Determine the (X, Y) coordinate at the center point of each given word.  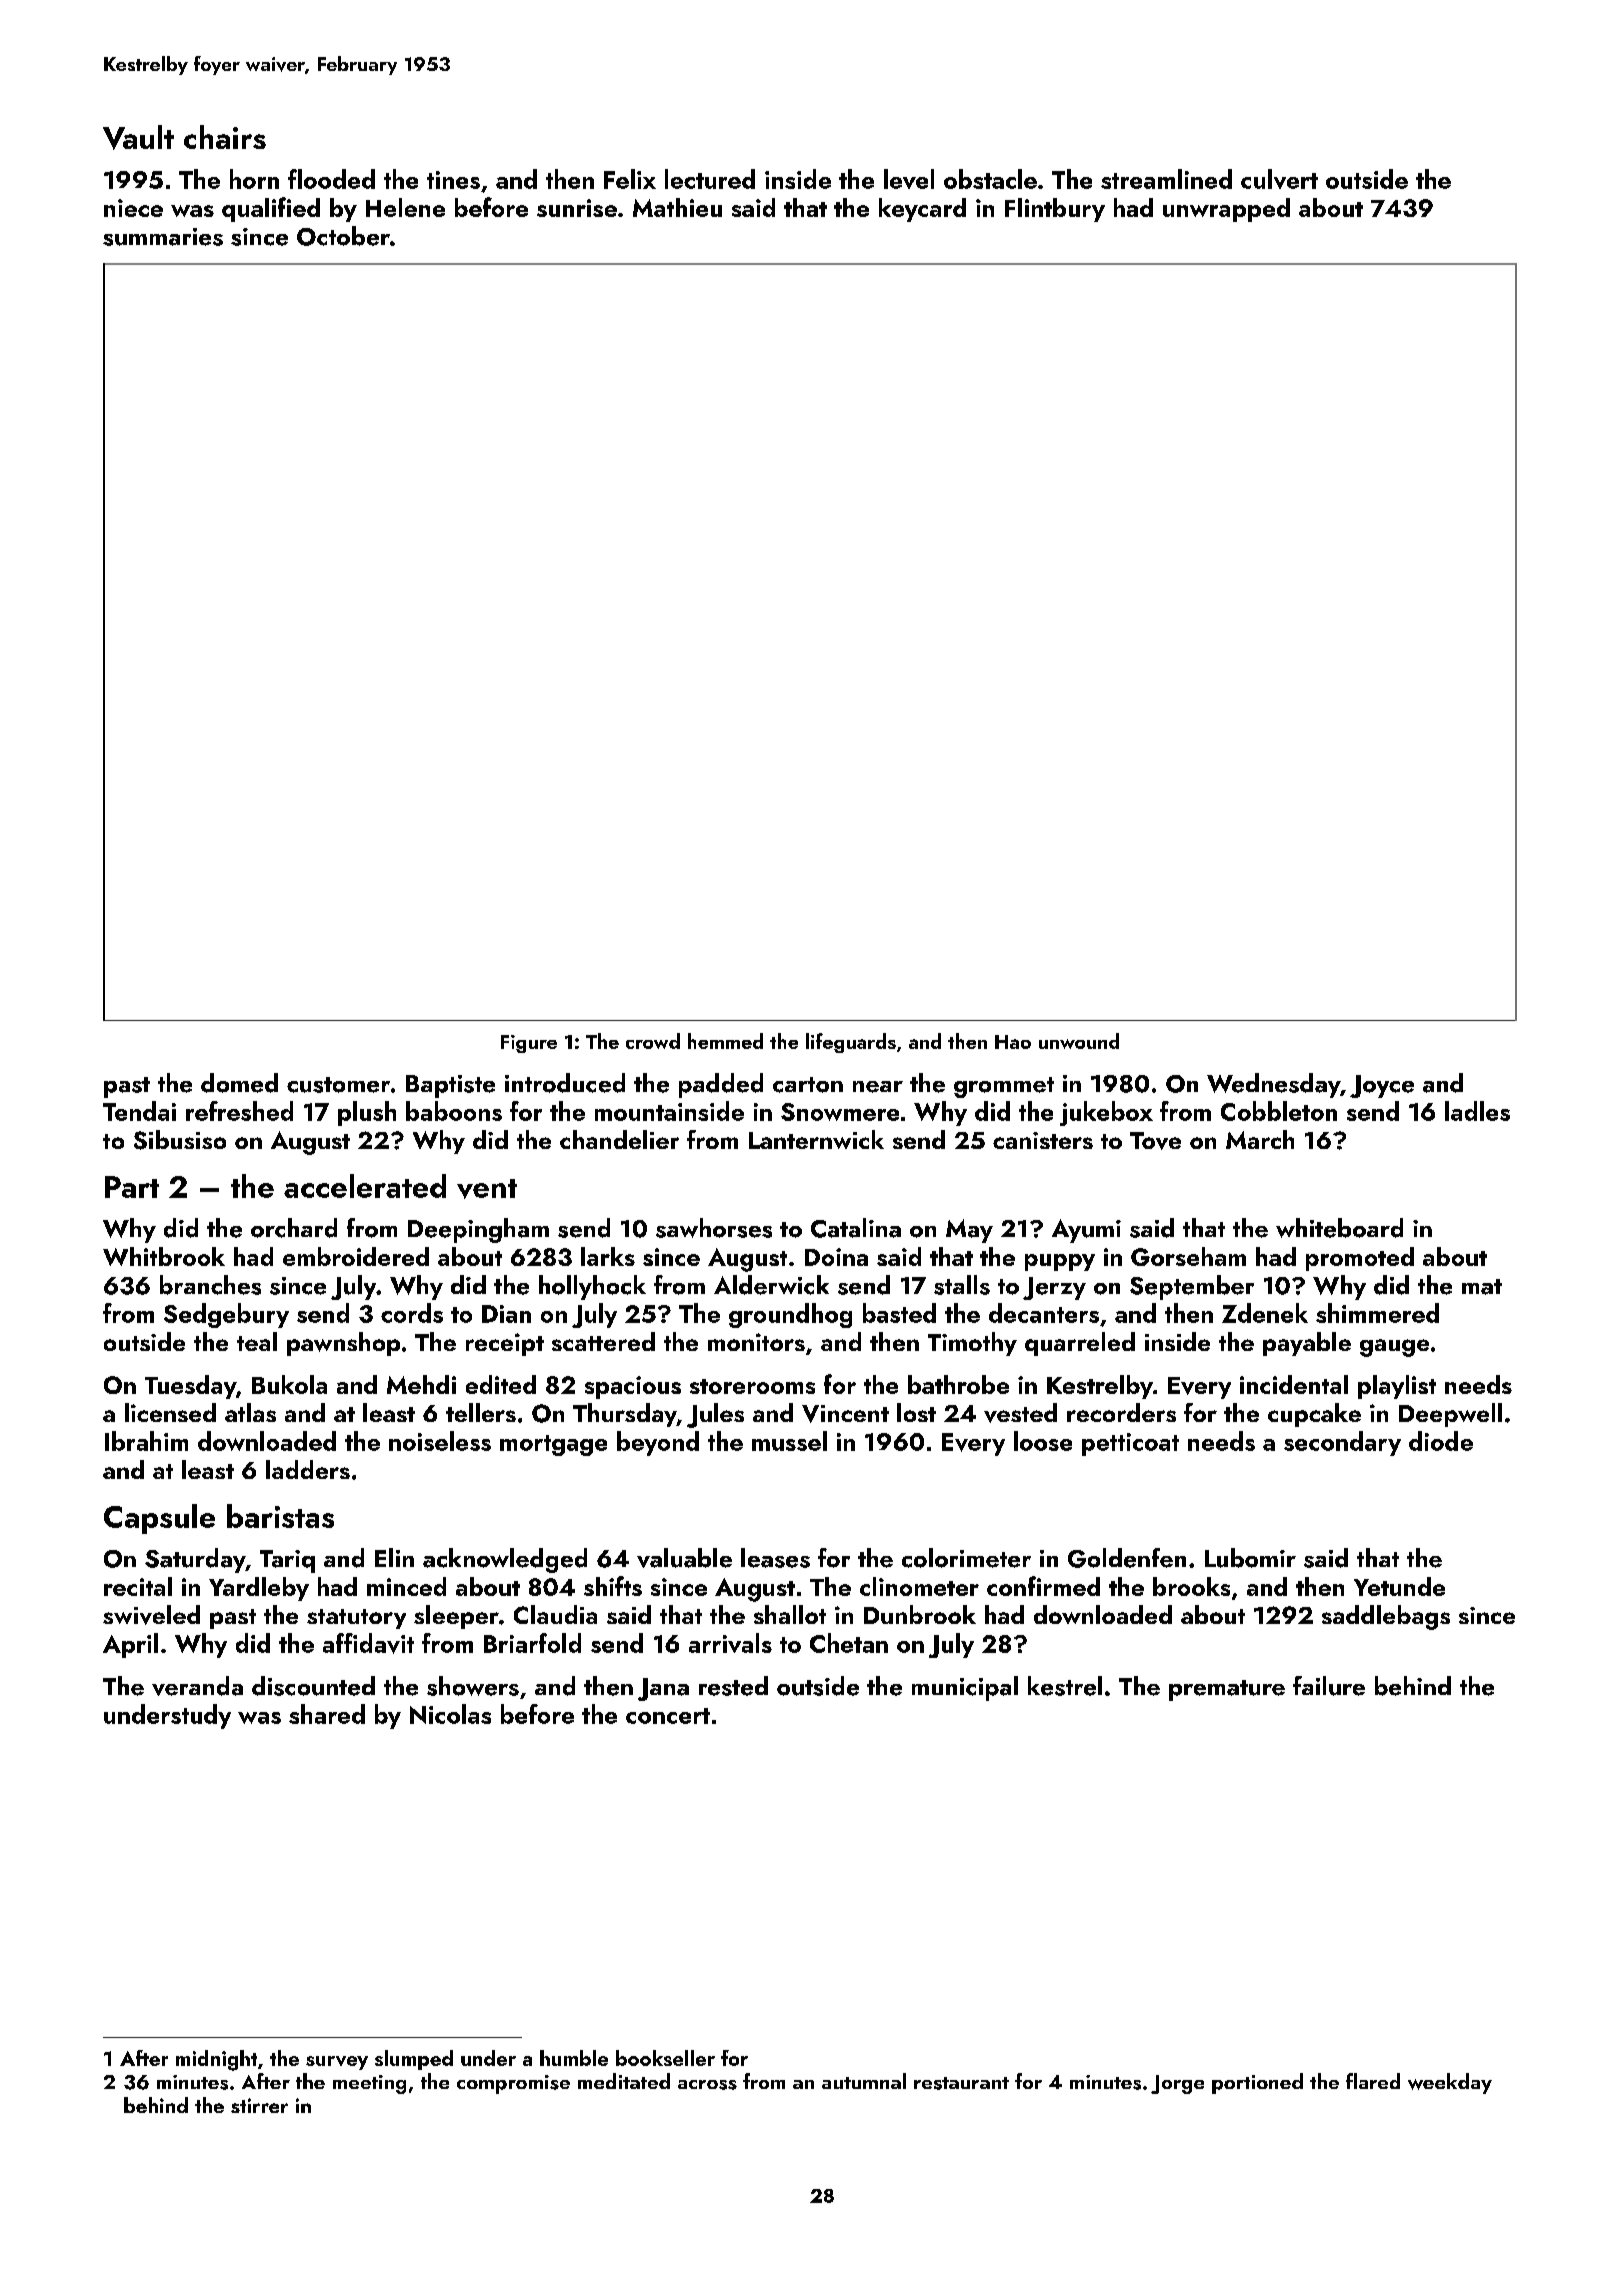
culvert (1279, 179)
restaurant (961, 2083)
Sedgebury (226, 1315)
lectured (710, 179)
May (969, 1231)
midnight (216, 2060)
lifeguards (851, 1043)
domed (239, 1083)
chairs (225, 137)
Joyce (1382, 1086)
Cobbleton (1279, 1111)
